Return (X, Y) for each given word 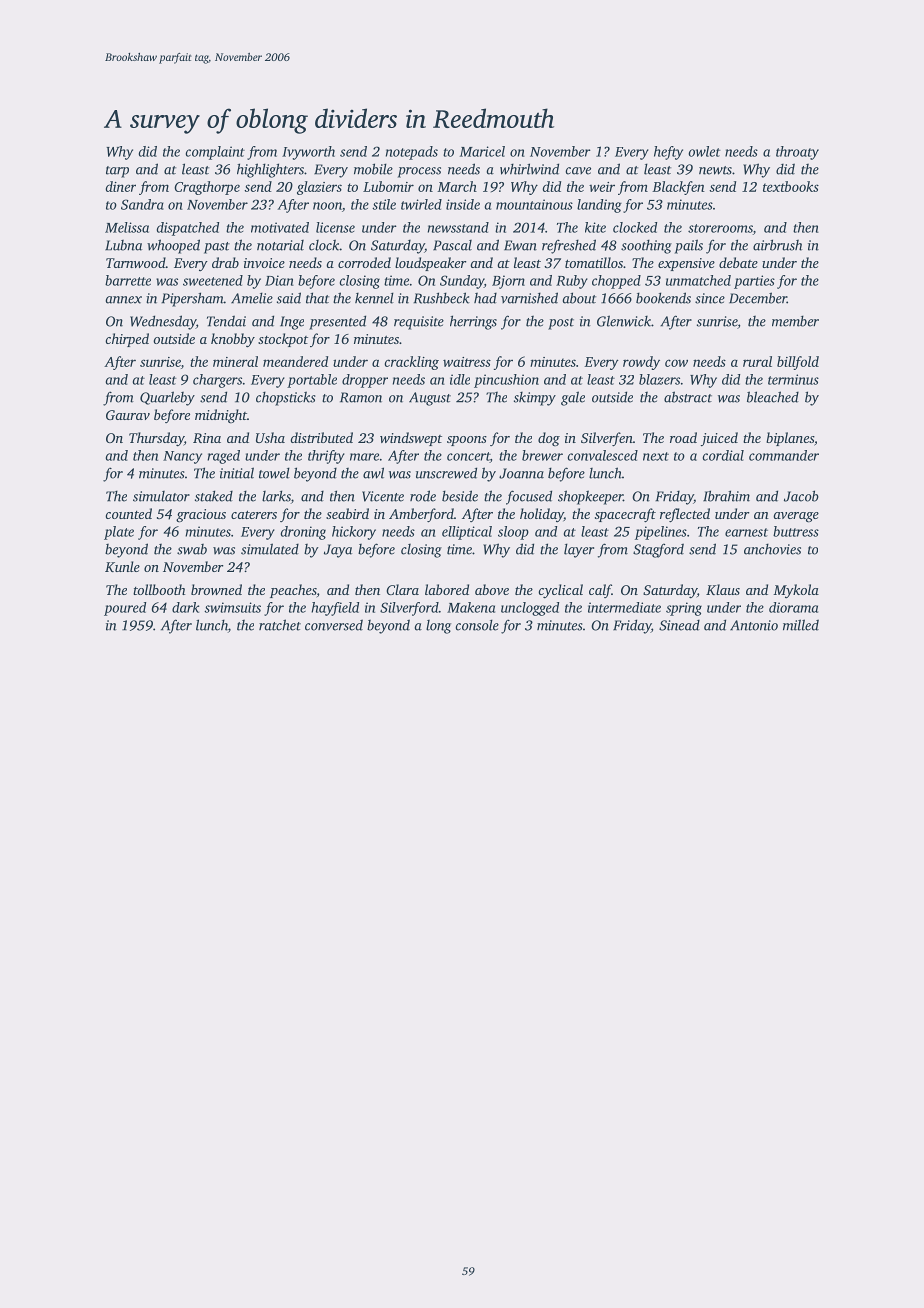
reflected (685, 515)
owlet (704, 151)
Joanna (521, 473)
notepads (412, 153)
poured (125, 609)
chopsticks (286, 398)
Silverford (409, 609)
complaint (215, 153)
